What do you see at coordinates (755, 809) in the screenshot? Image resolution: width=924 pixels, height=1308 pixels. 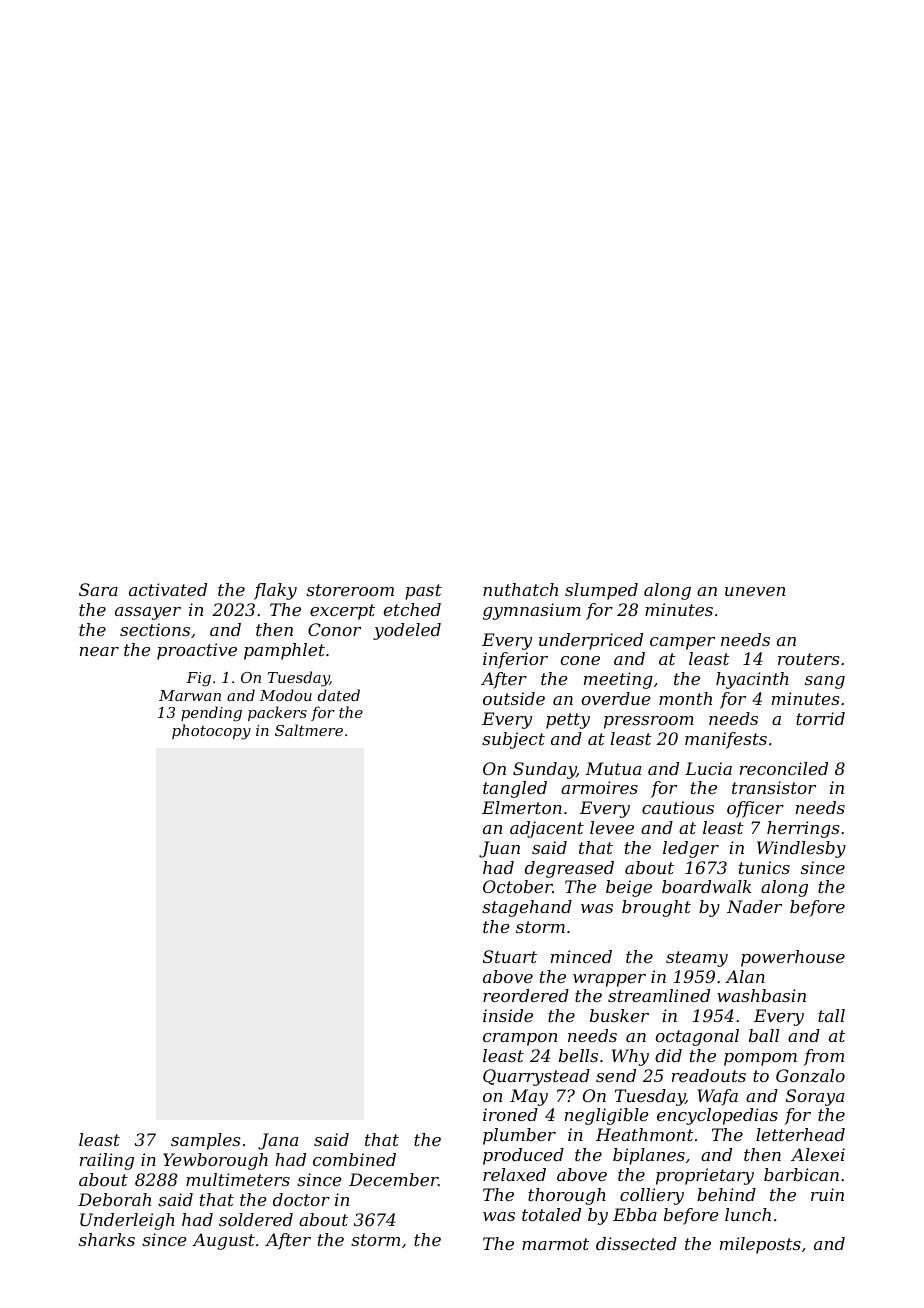 I see `officer` at bounding box center [755, 809].
